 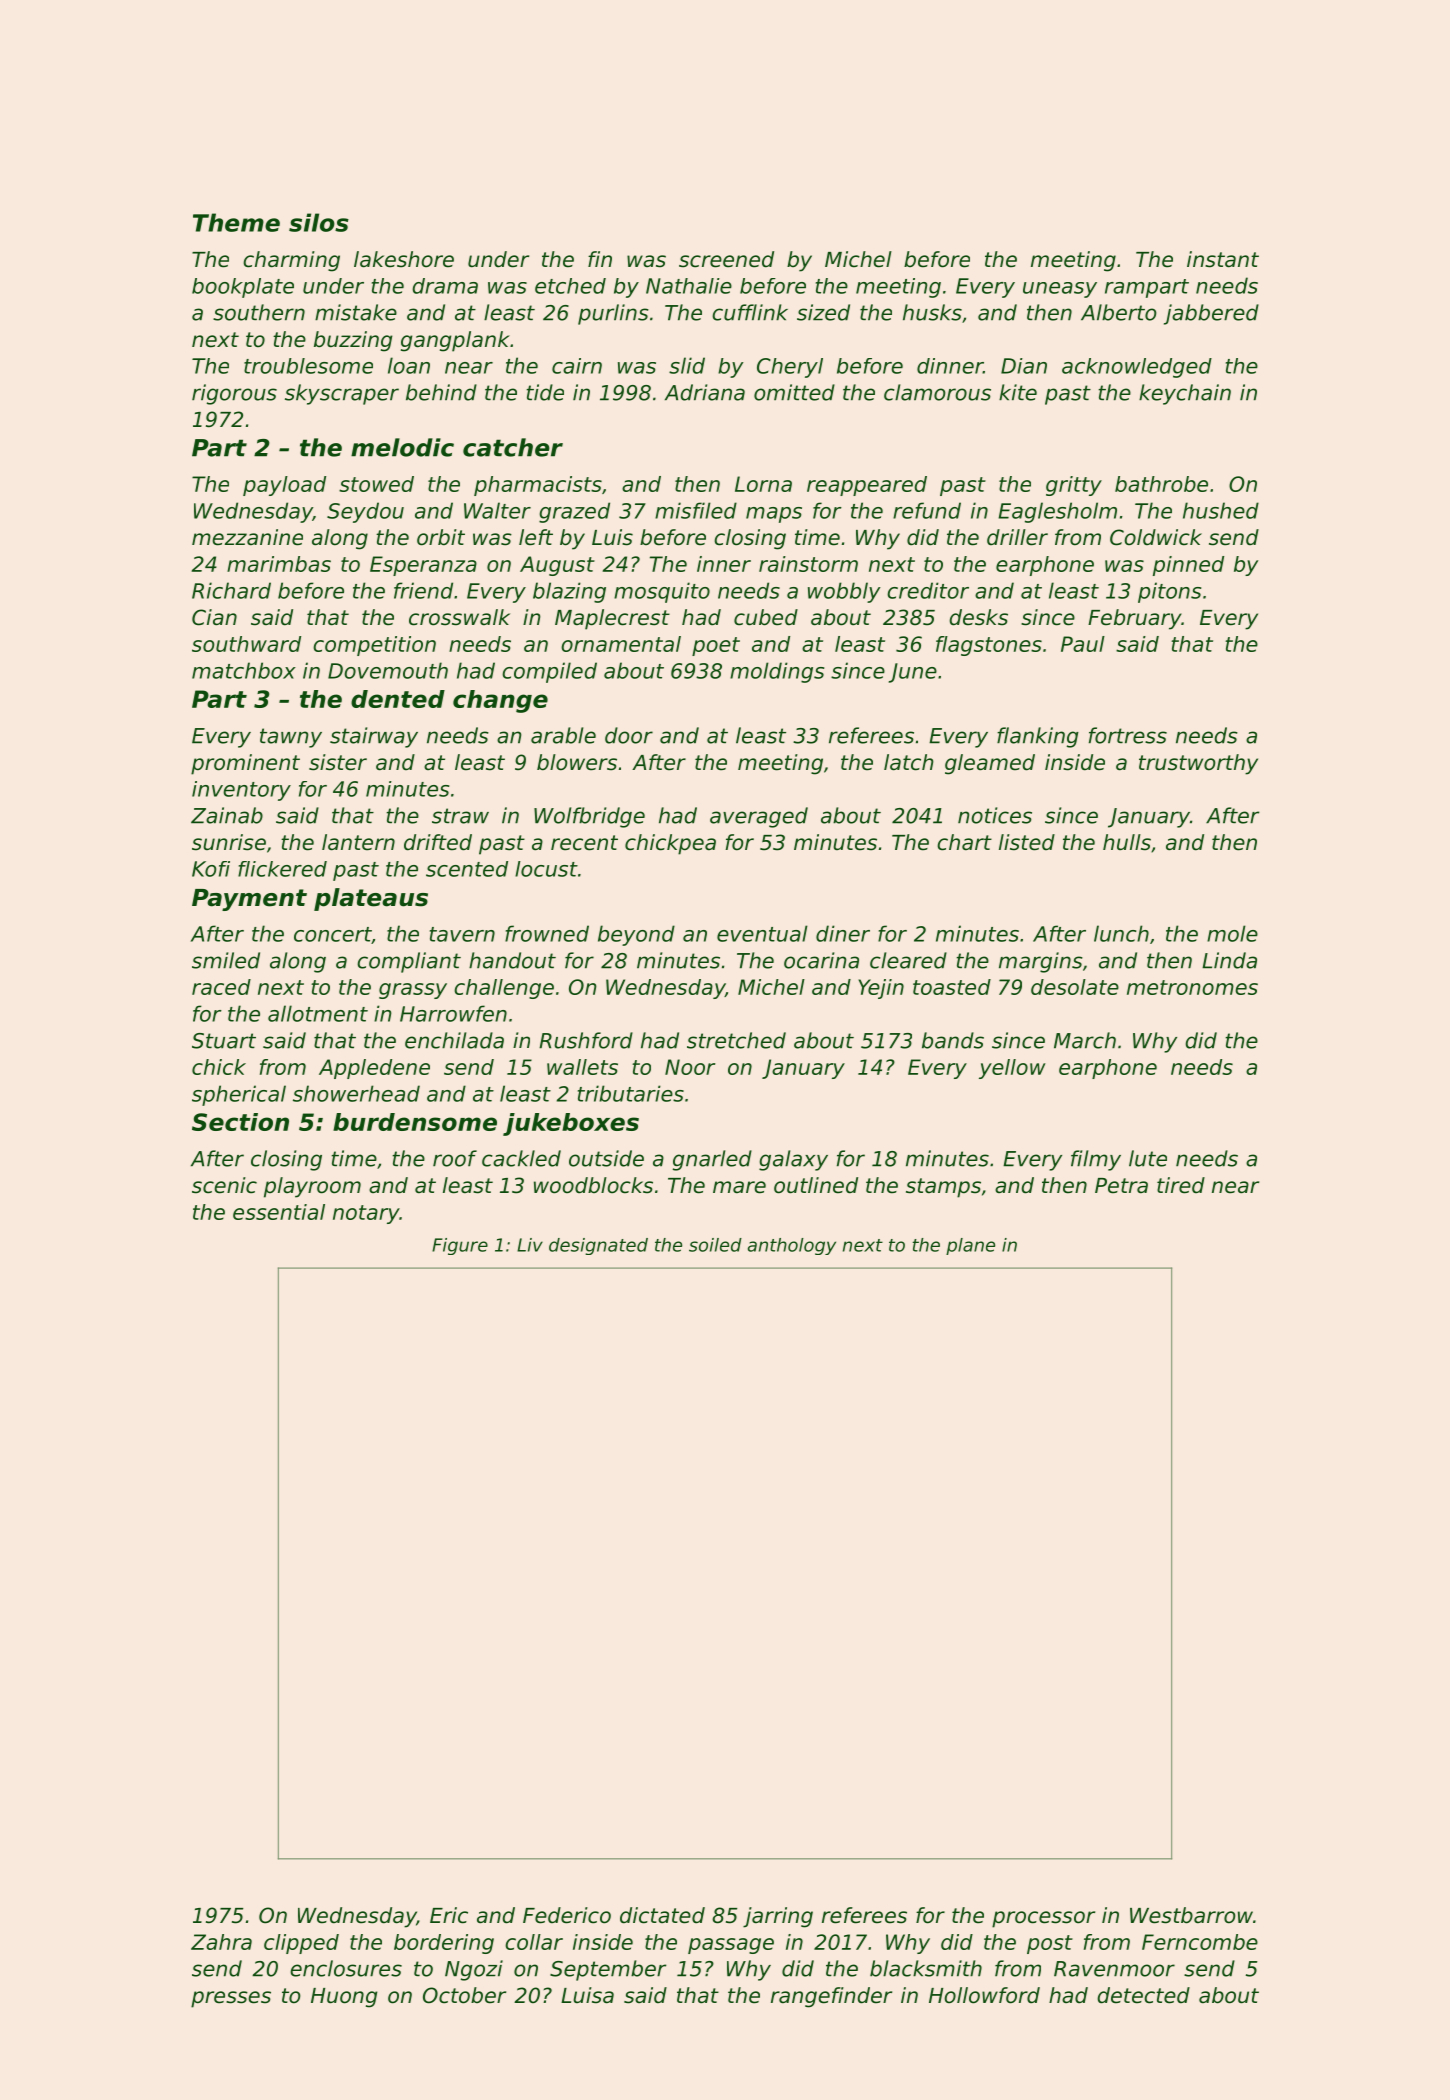 What do you see at coordinates (995, 815) in the screenshot?
I see `notices` at bounding box center [995, 815].
